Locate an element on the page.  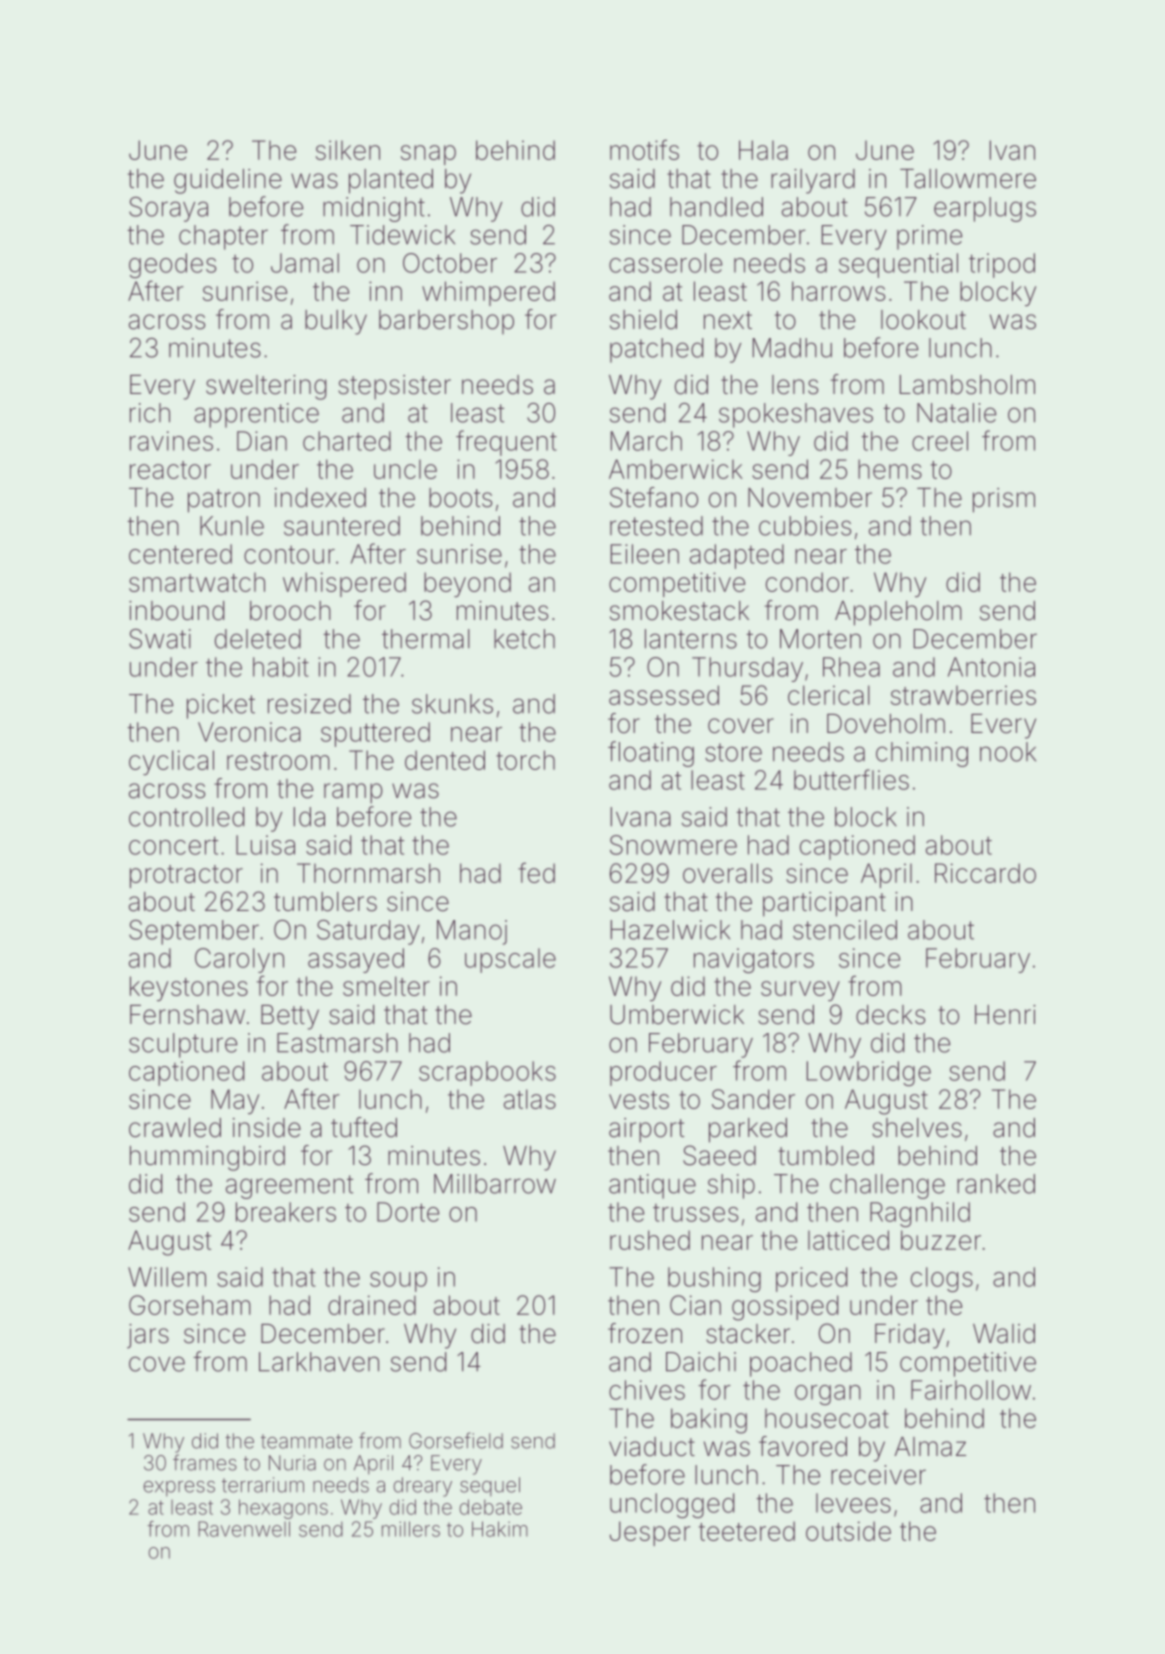
earplugs is located at coordinates (985, 209).
